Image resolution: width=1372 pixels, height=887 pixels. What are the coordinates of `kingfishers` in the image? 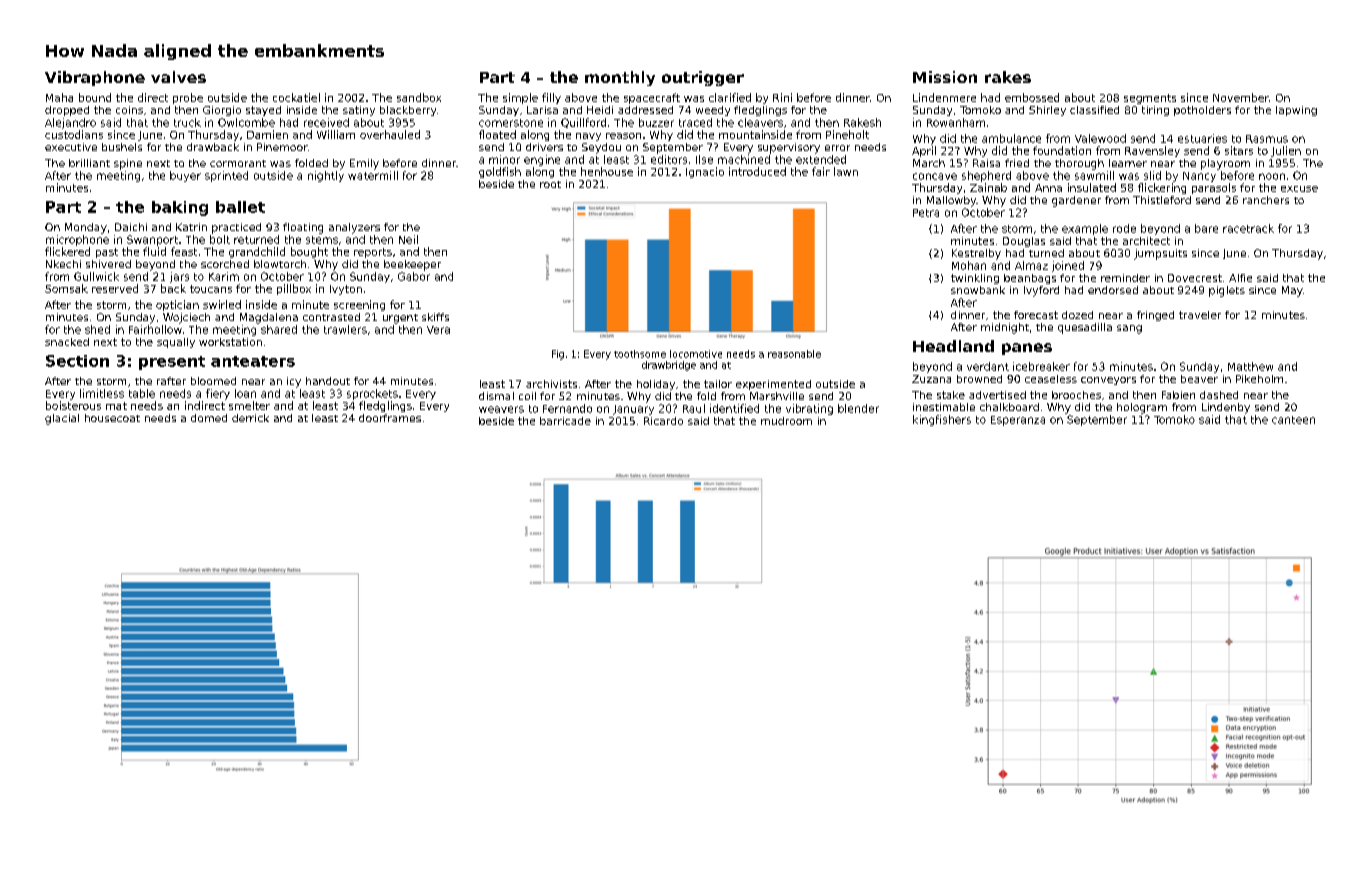 It's located at (942, 420).
